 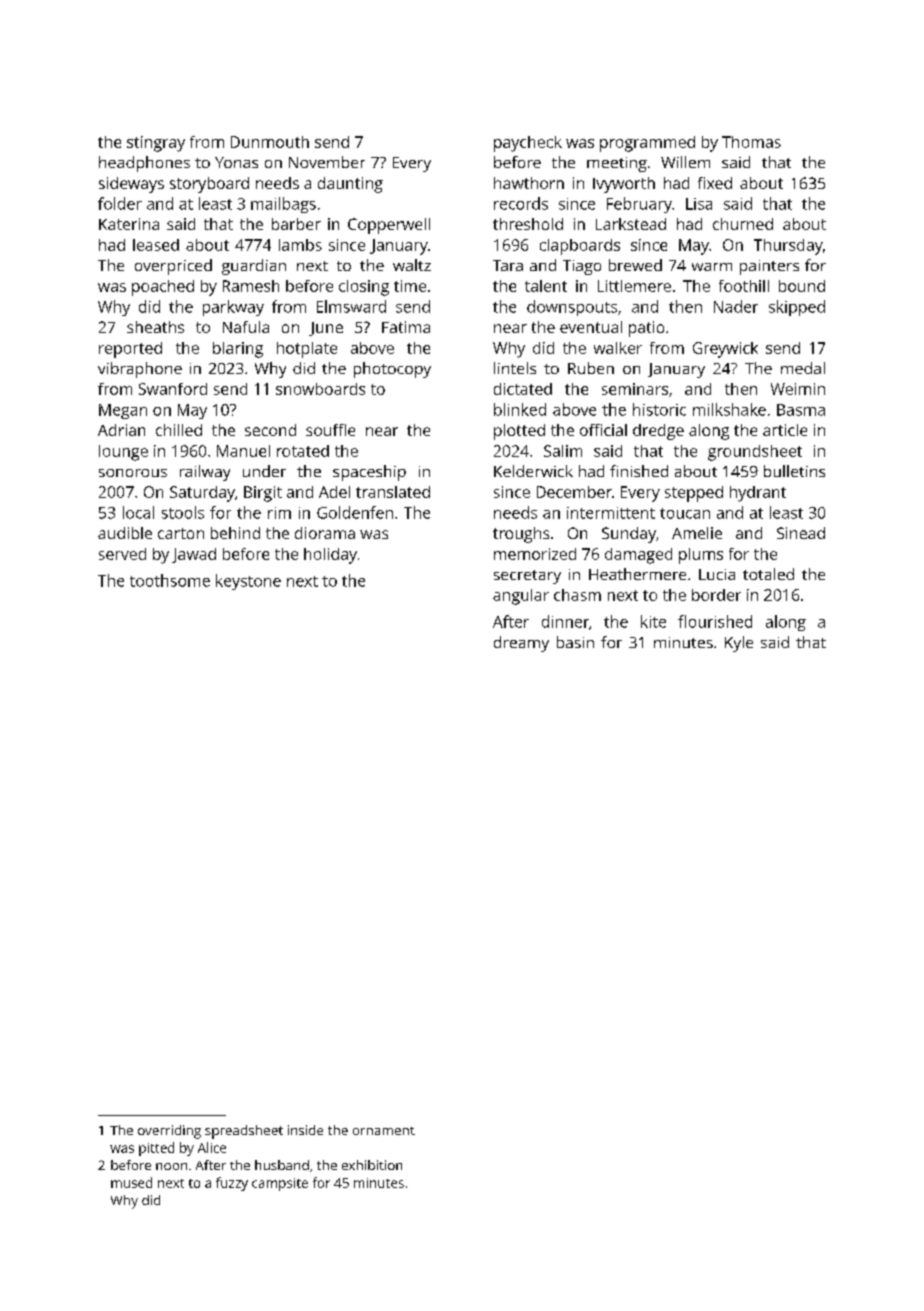 I want to click on November, so click(x=327, y=162).
